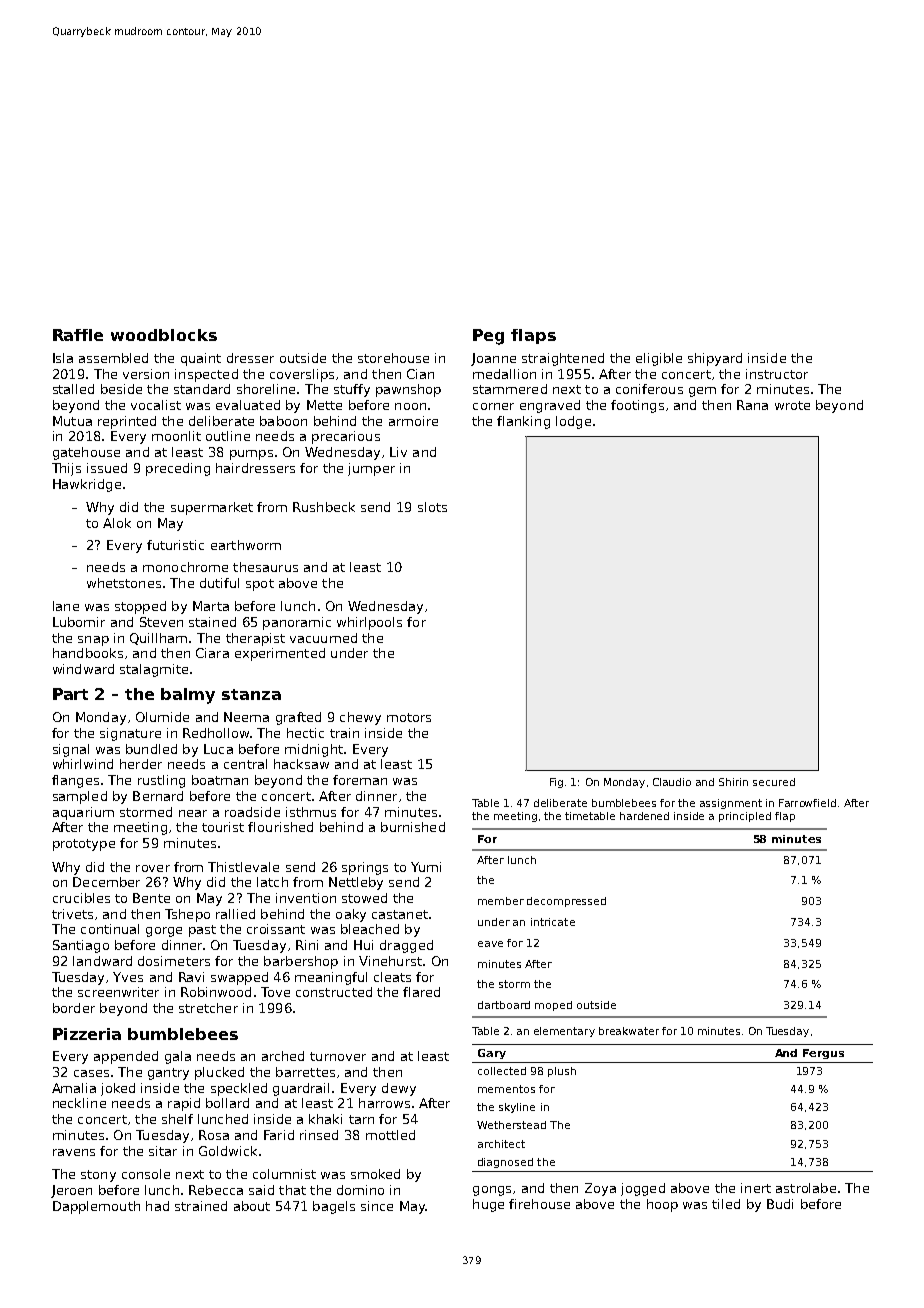 This page has height=1308, width=924. Describe the element at coordinates (157, 1206) in the page. I see `had` at that location.
